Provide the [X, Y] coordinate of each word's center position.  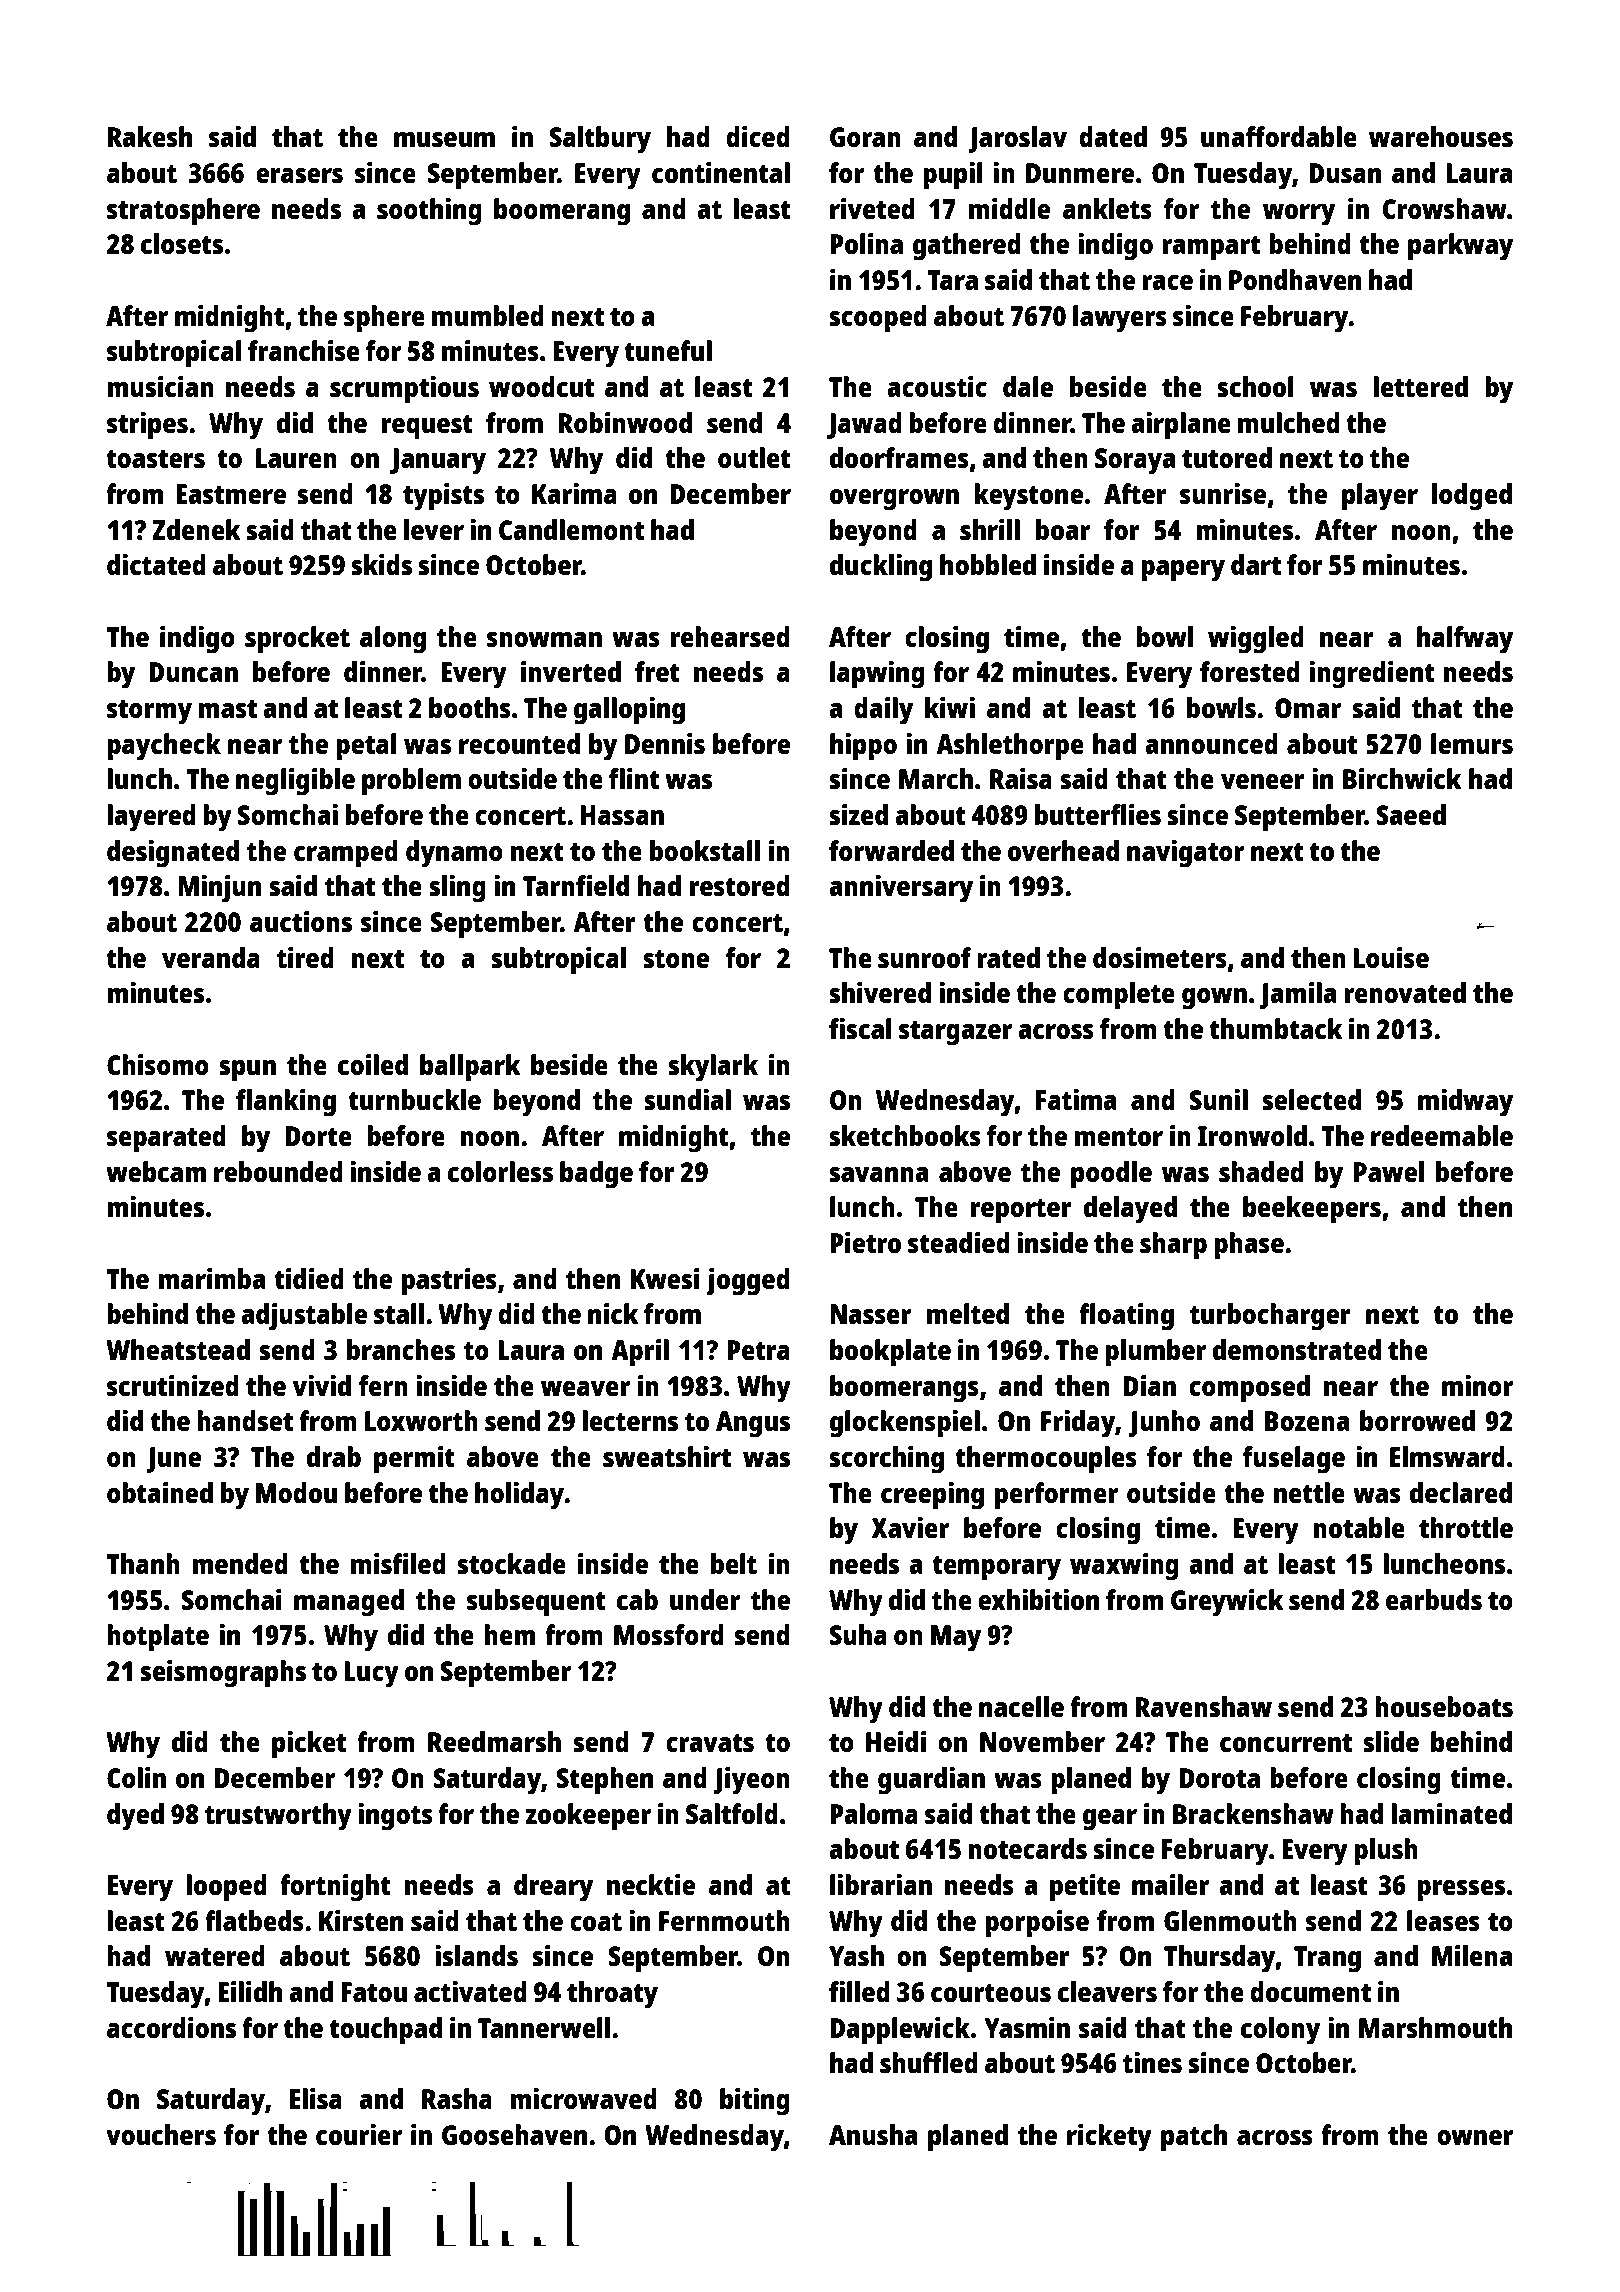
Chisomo [158, 1064]
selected [1311, 1099]
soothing [429, 211]
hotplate [158, 1638]
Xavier [910, 1527]
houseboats [1444, 1706]
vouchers [161, 2134]
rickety [1109, 2137]
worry [1299, 215]
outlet [754, 457]
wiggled [1256, 639]
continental [721, 172]
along [393, 640]
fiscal [860, 1028]
